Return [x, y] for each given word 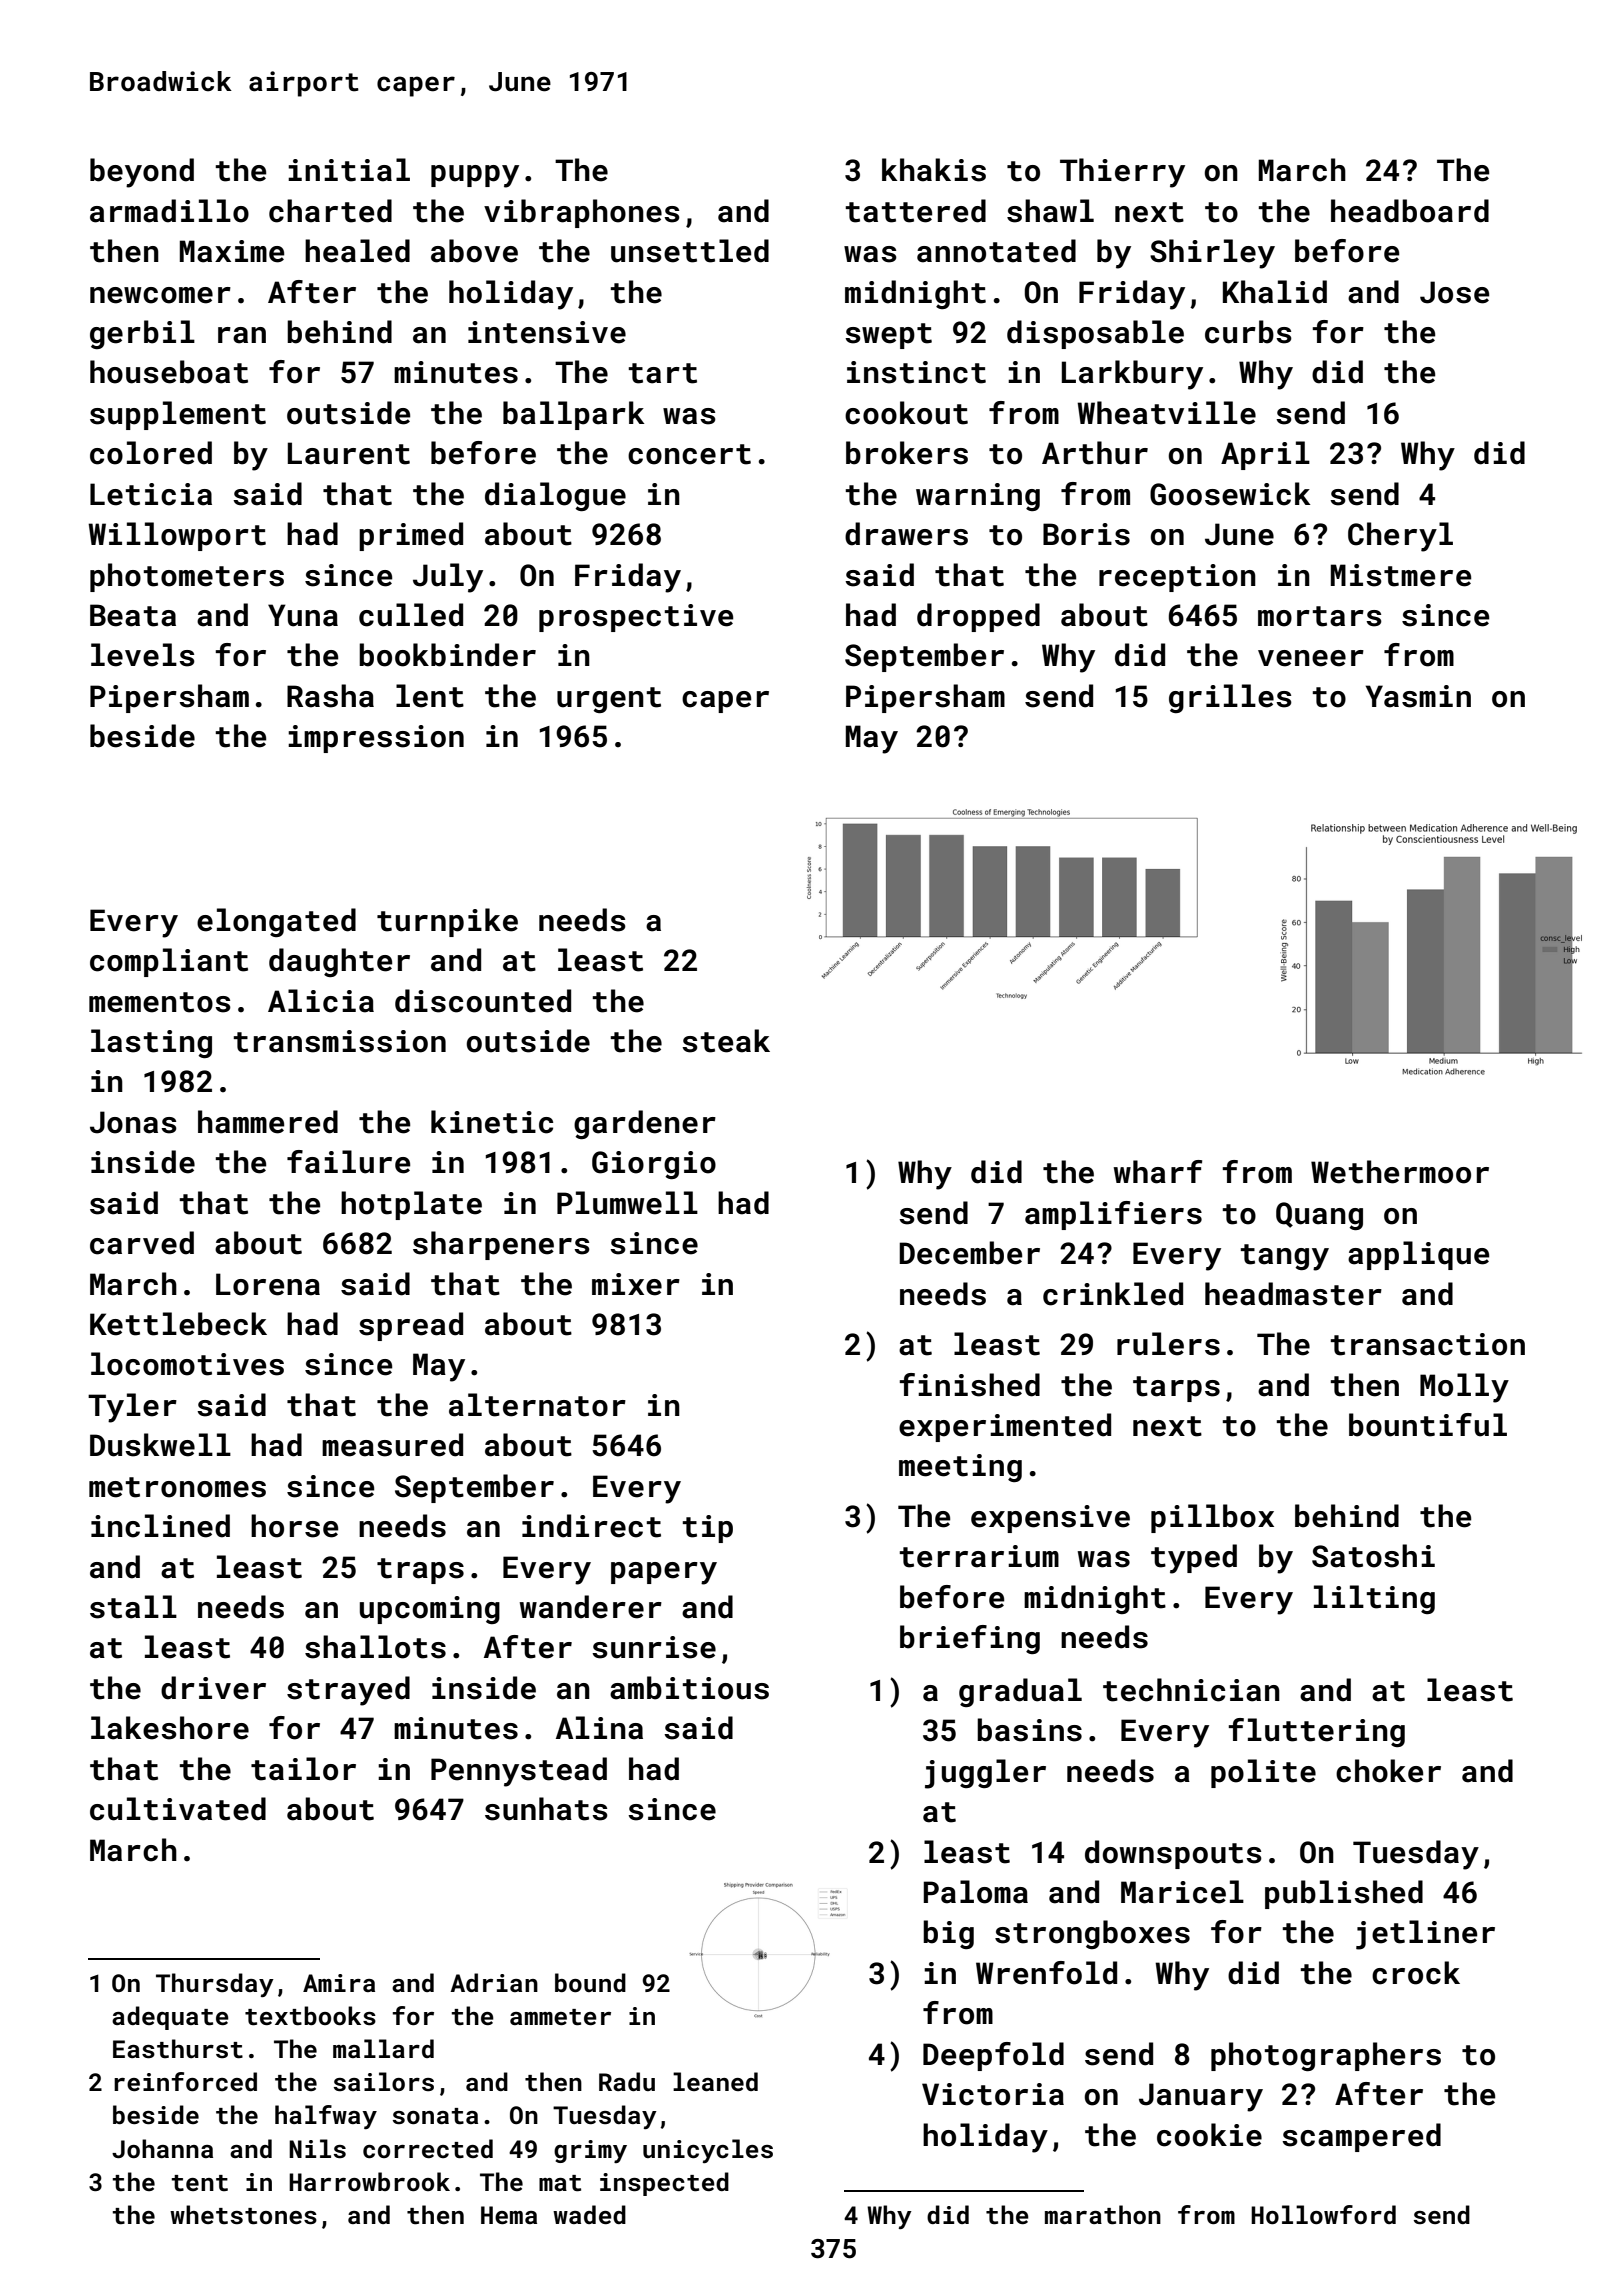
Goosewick [1230, 494]
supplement [178, 415]
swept [888, 336]
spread [411, 1326]
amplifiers [1113, 1215]
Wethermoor [1400, 1172]
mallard [383, 2048]
